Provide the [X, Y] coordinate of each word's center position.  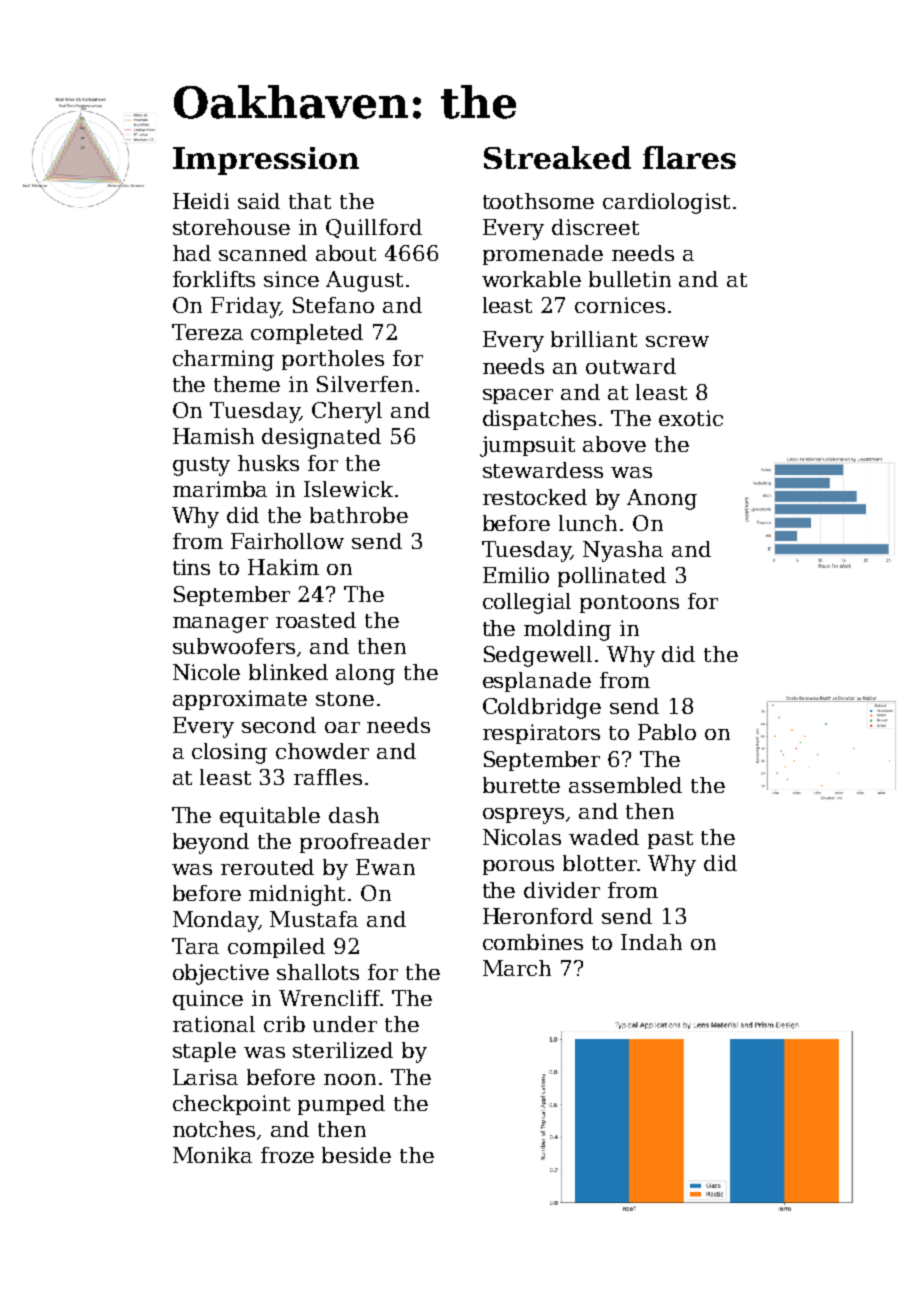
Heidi [201, 201]
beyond [211, 843]
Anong [662, 499]
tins [191, 567]
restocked [535, 497]
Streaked [557, 157]
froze [287, 1155]
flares [689, 157]
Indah [651, 942]
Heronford [538, 916]
